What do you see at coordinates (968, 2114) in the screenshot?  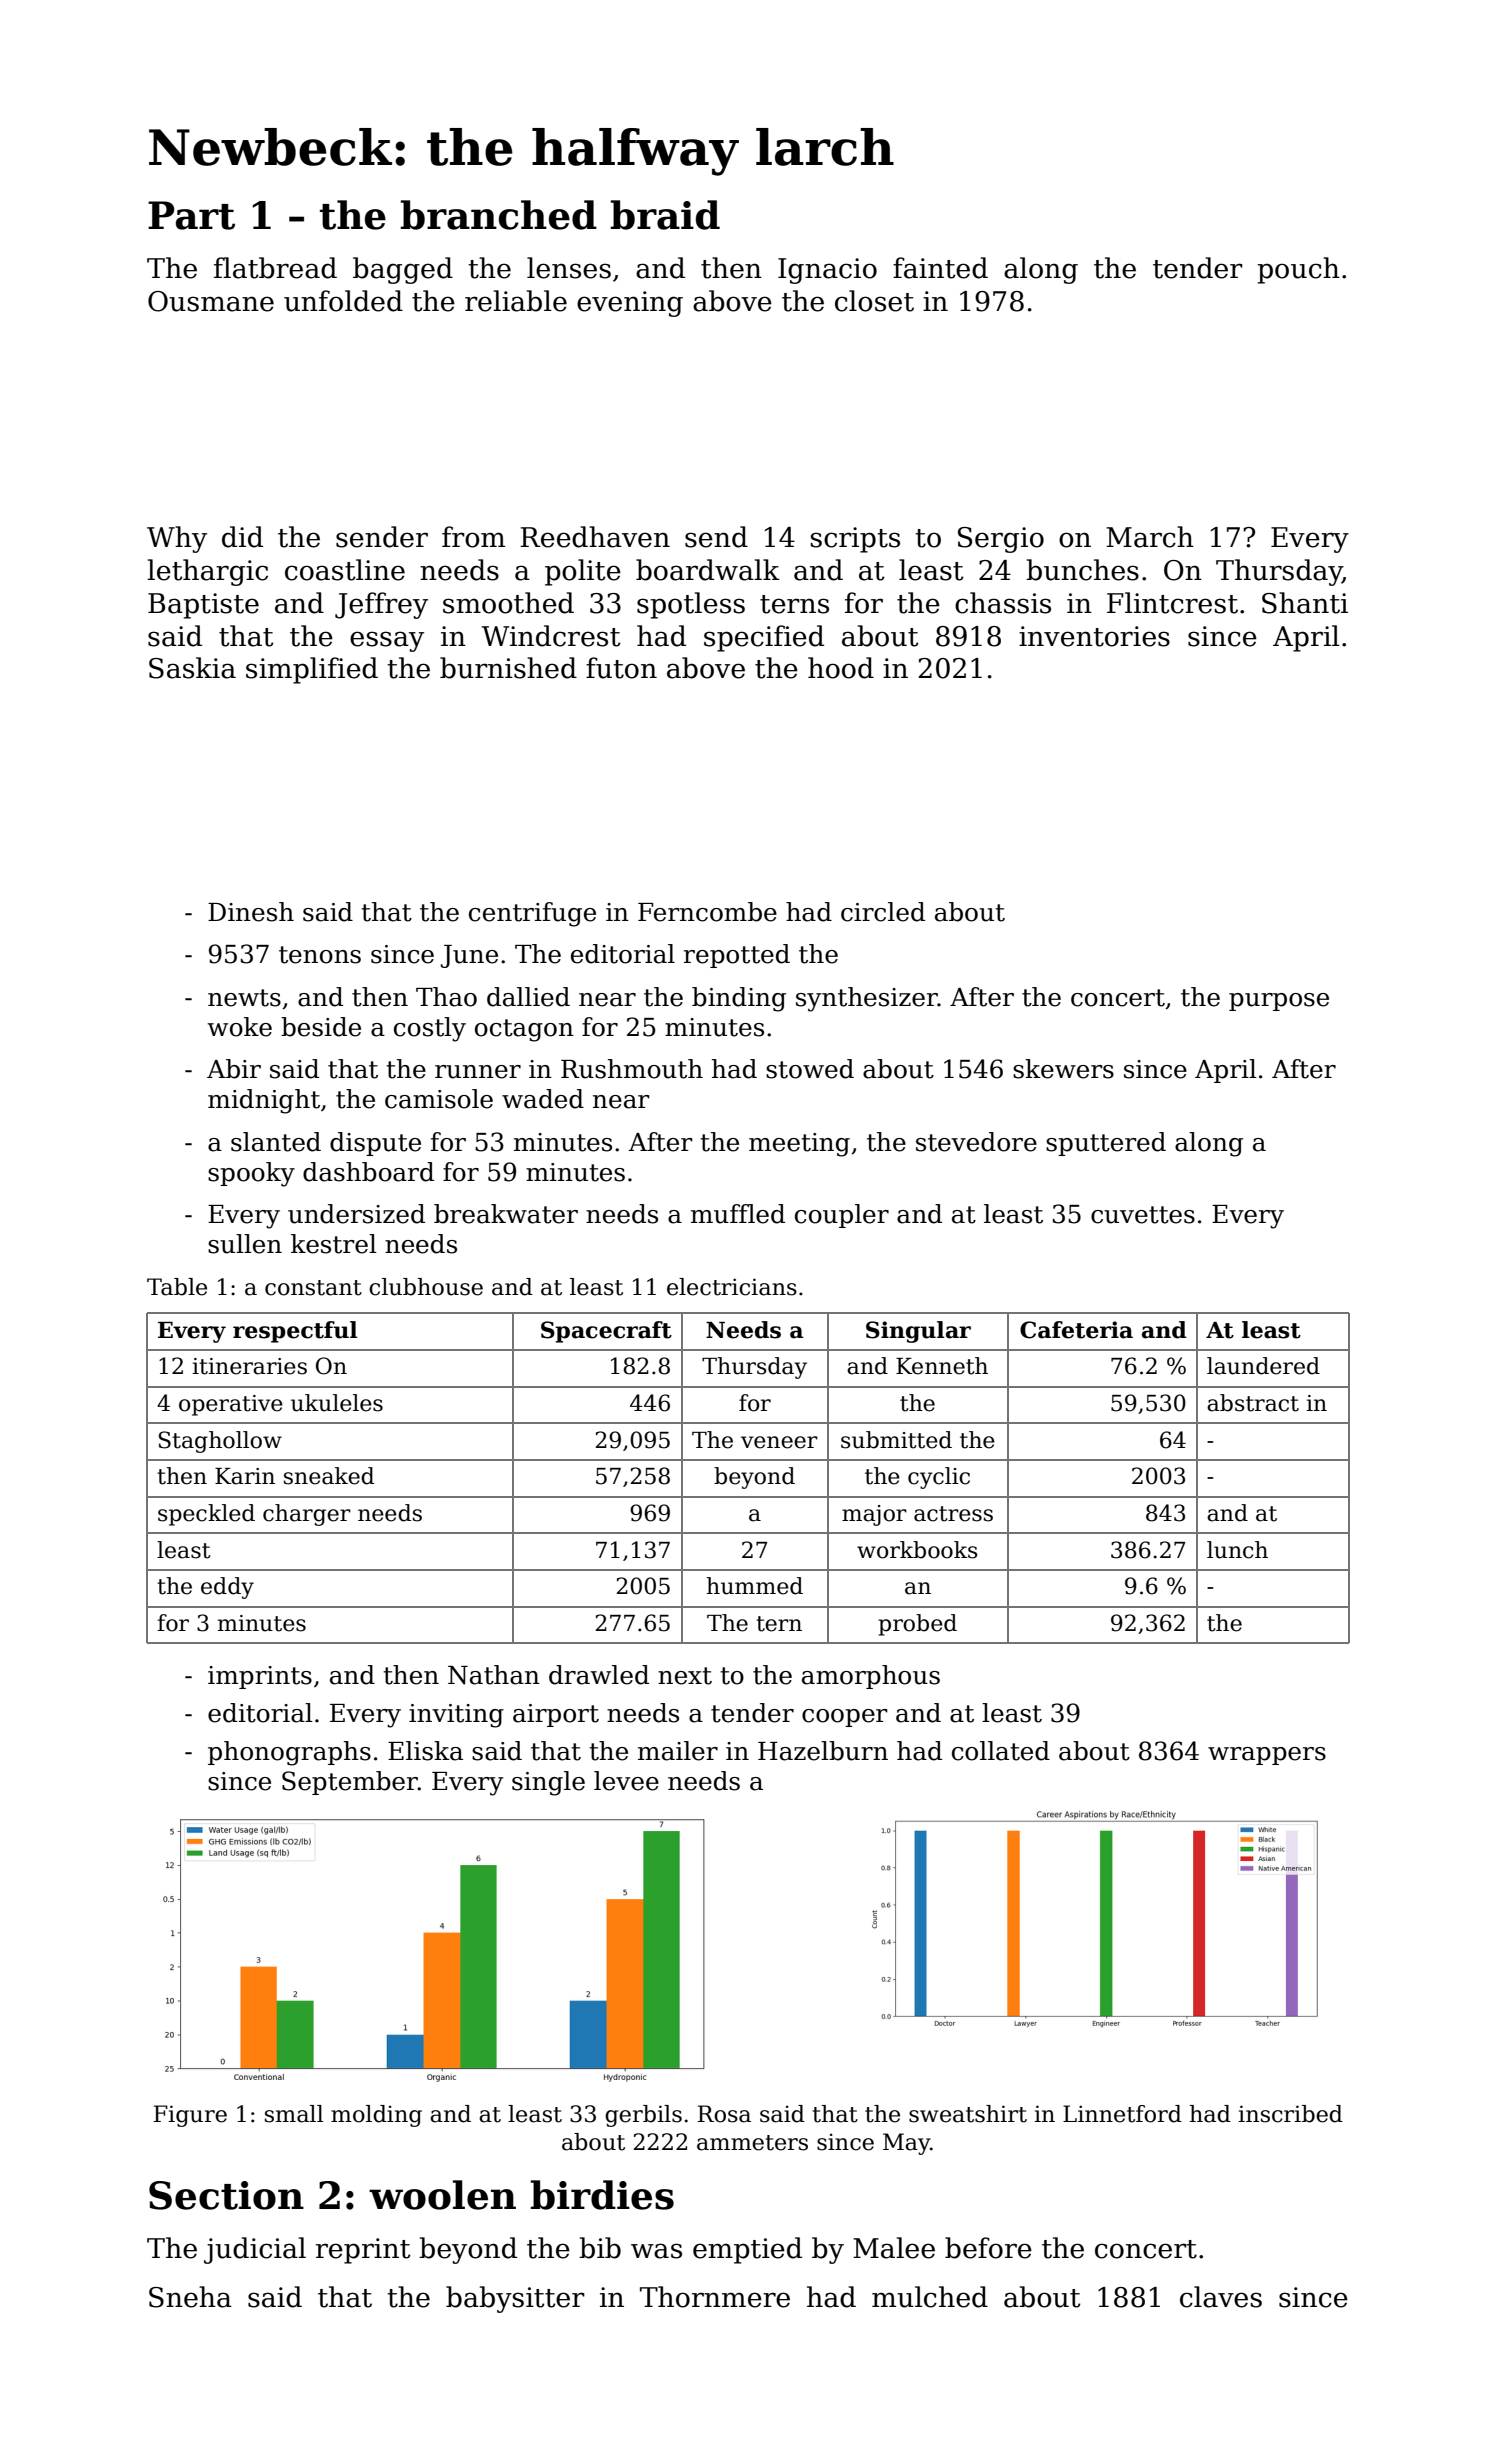 I see `sweatshirt` at bounding box center [968, 2114].
